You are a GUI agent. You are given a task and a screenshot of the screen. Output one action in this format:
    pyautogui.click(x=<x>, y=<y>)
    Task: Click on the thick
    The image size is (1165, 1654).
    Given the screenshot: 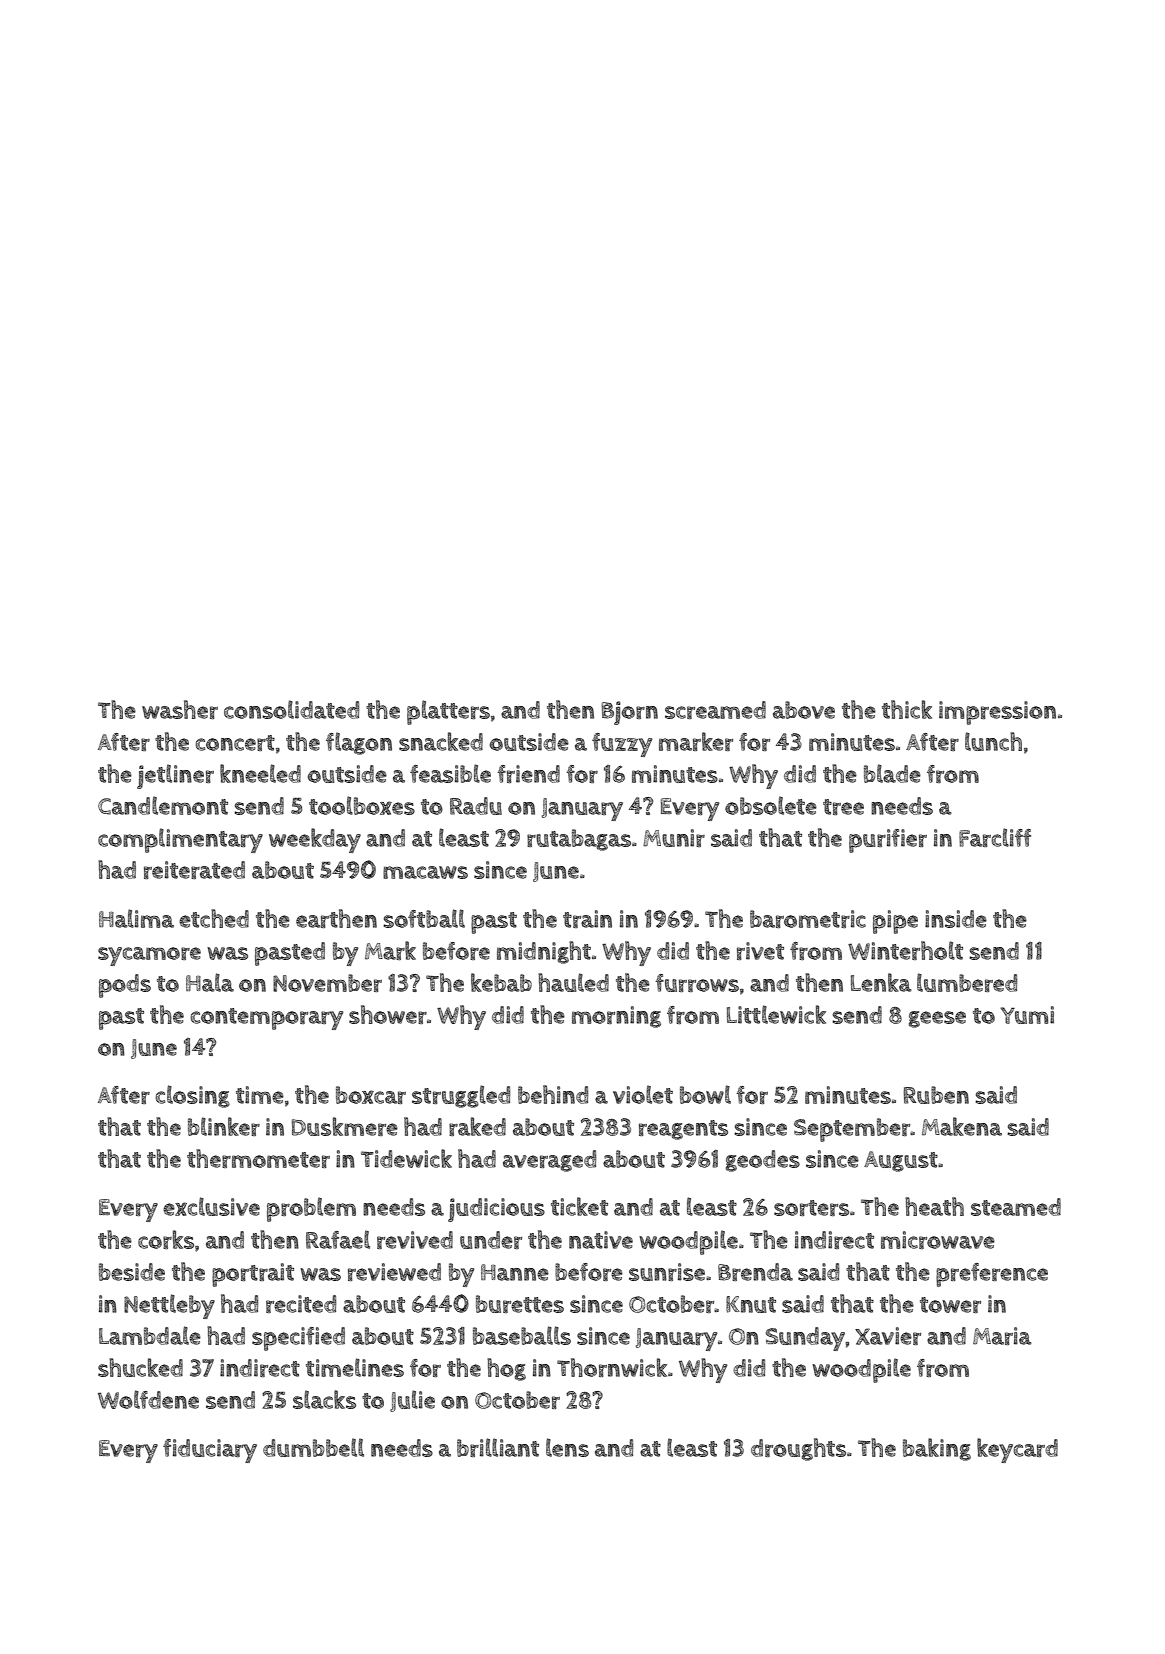 What is the action you would take?
    pyautogui.click(x=907, y=709)
